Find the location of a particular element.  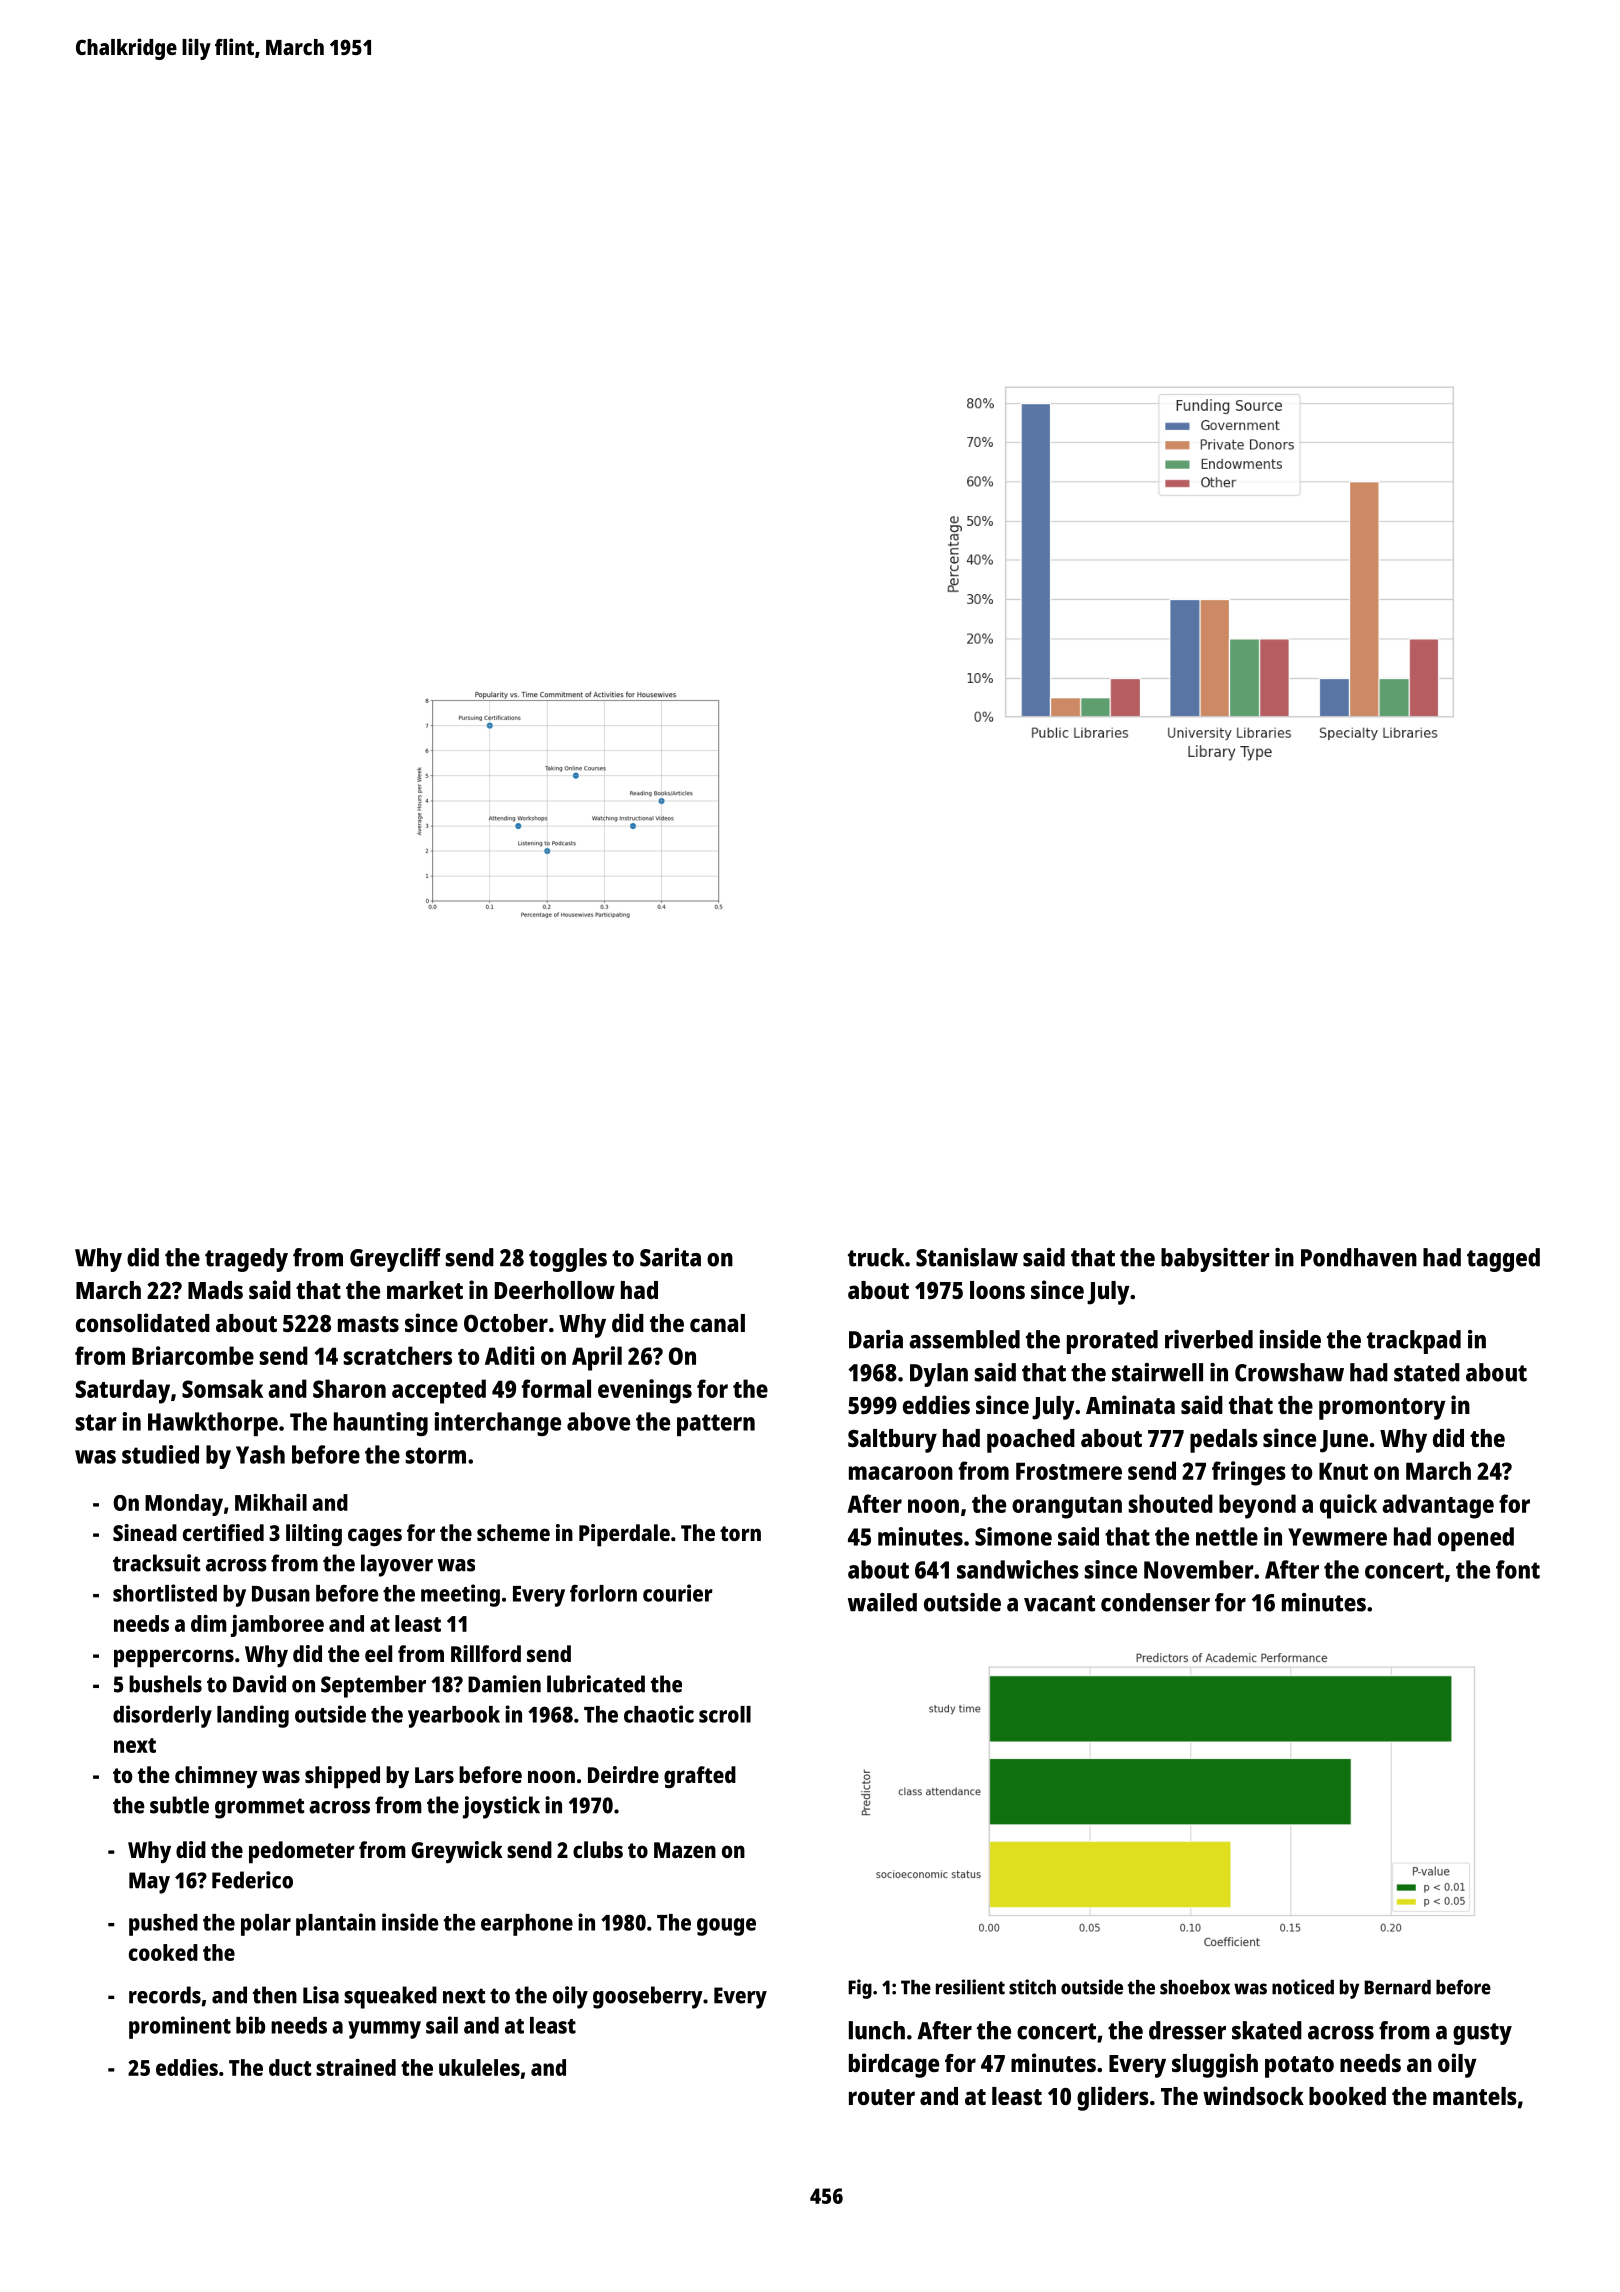

masts is located at coordinates (368, 1324).
